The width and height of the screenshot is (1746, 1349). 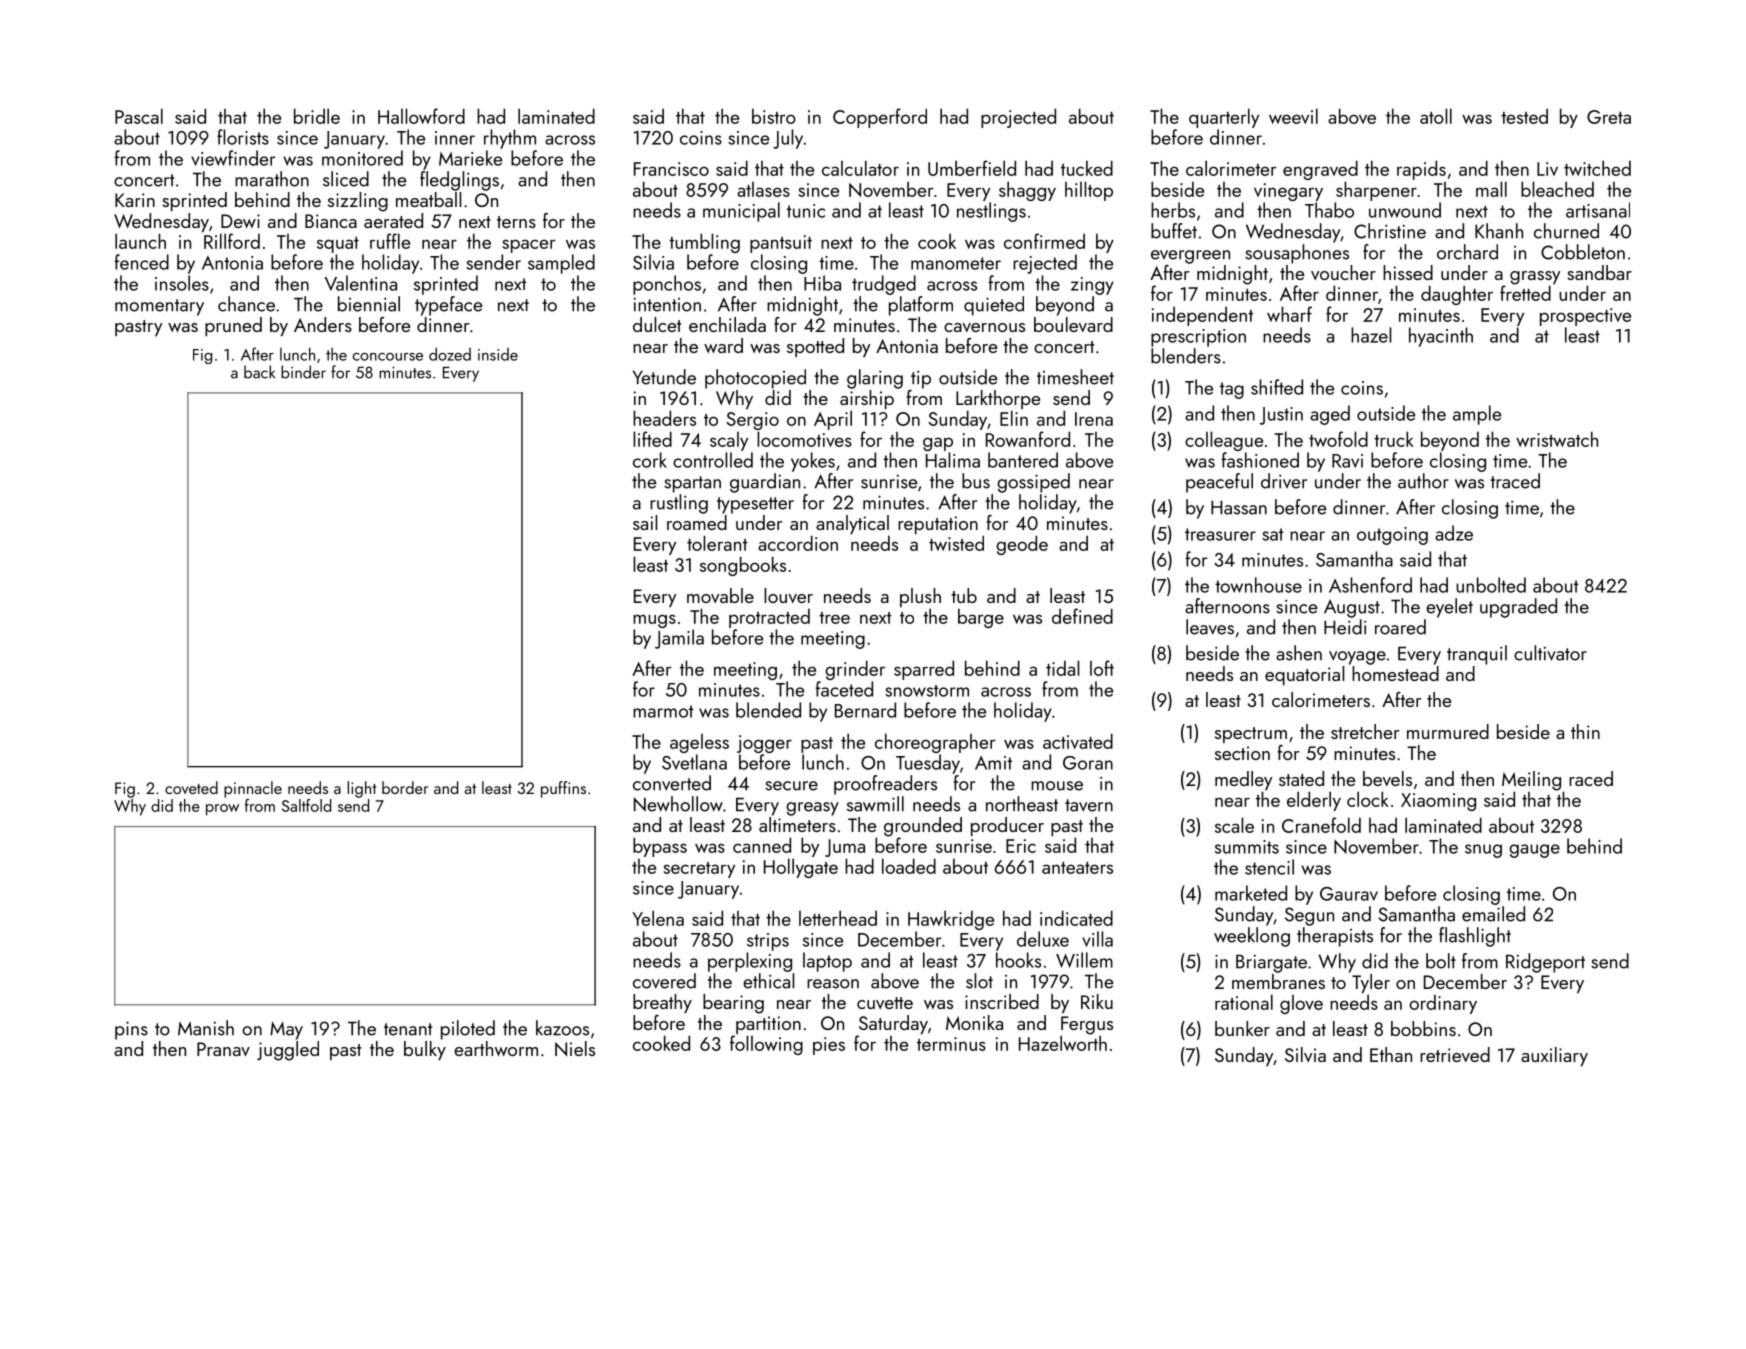 I want to click on binder, so click(x=303, y=372).
